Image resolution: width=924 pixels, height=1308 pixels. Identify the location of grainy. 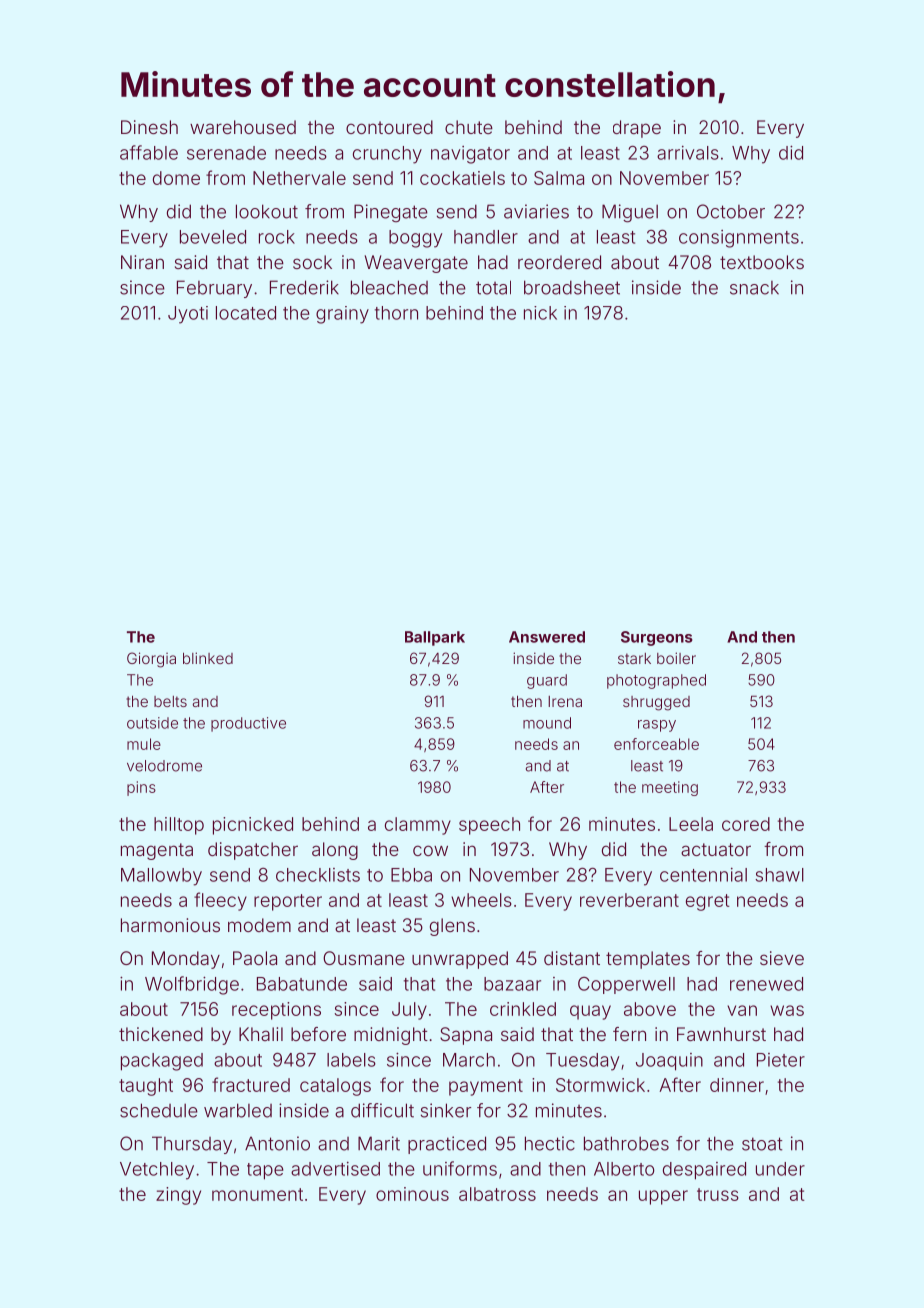
(342, 315).
